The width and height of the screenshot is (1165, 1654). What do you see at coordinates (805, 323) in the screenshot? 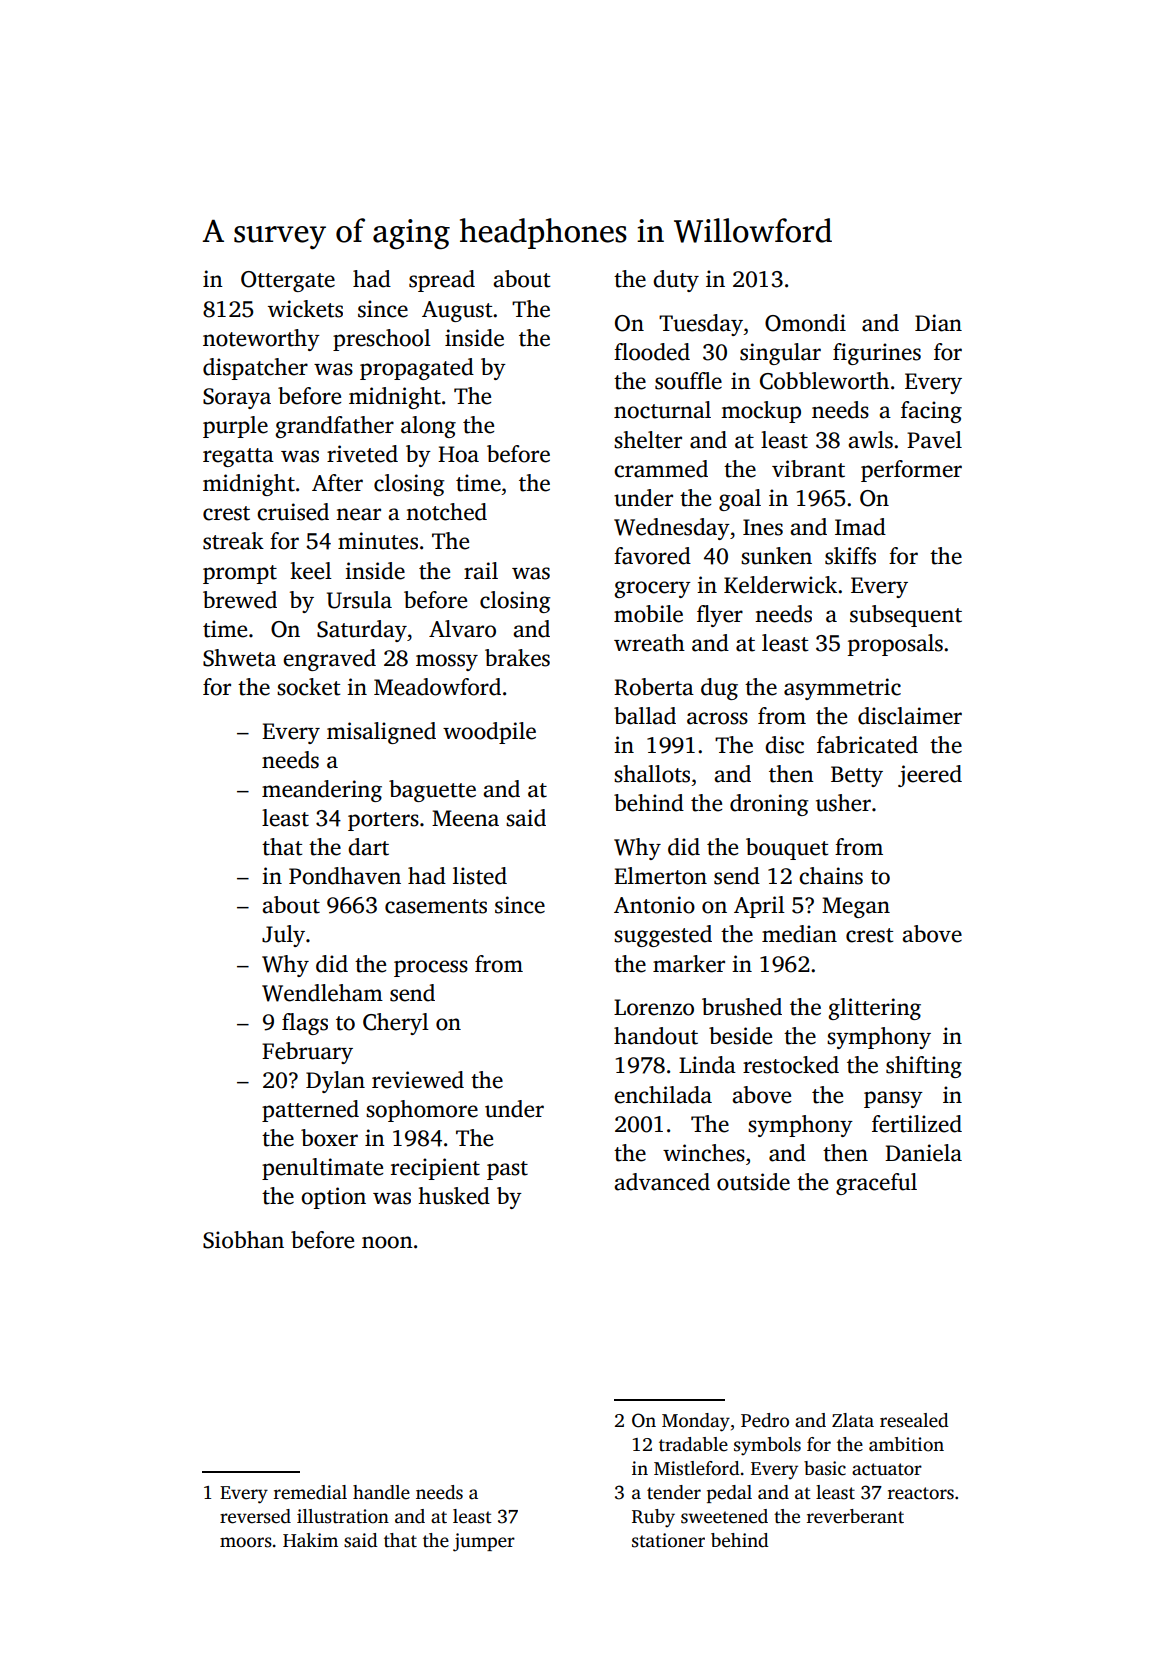
I see `Omondi` at bounding box center [805, 323].
